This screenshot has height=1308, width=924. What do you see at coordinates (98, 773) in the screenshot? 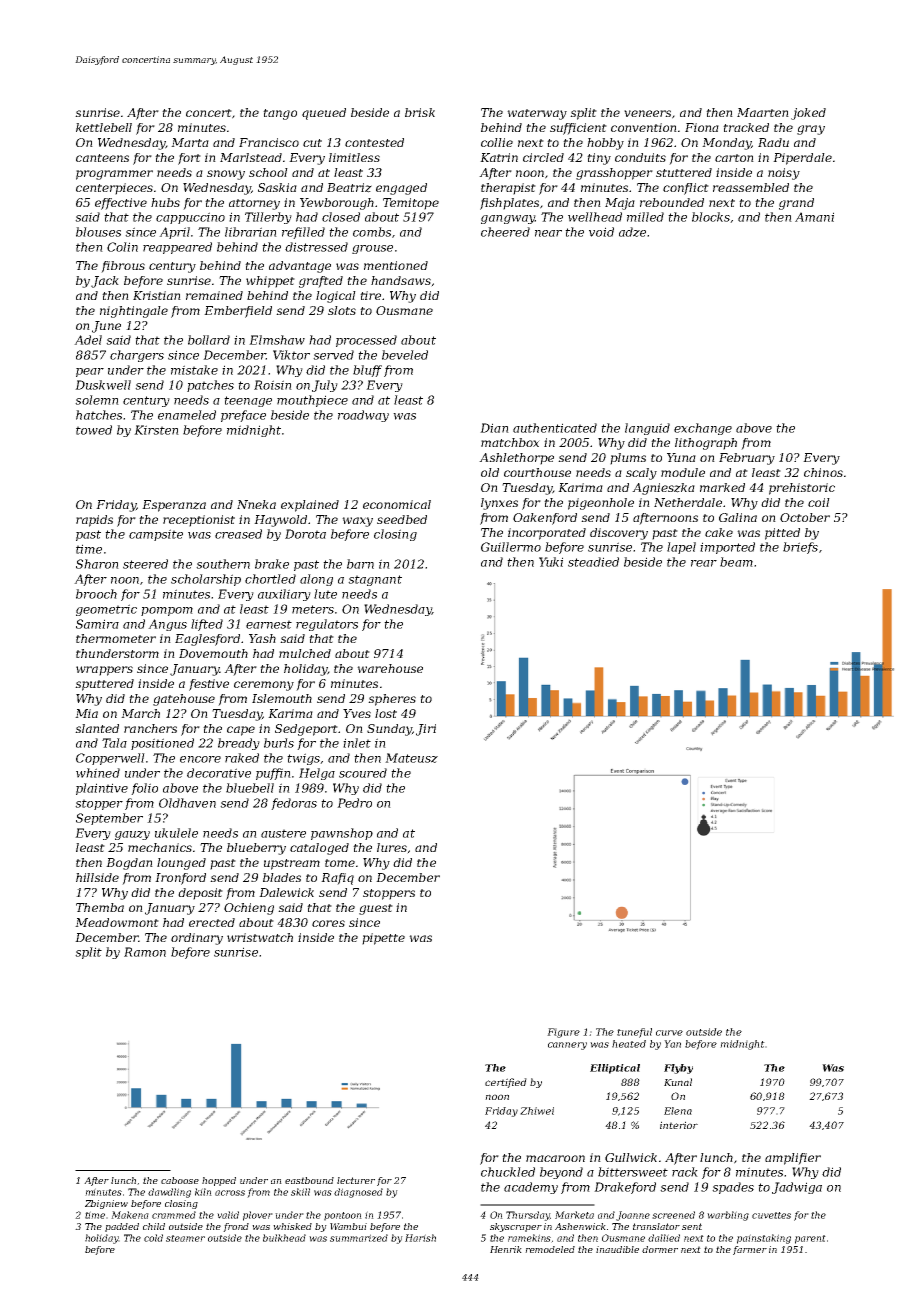
I see `whined` at bounding box center [98, 773].
